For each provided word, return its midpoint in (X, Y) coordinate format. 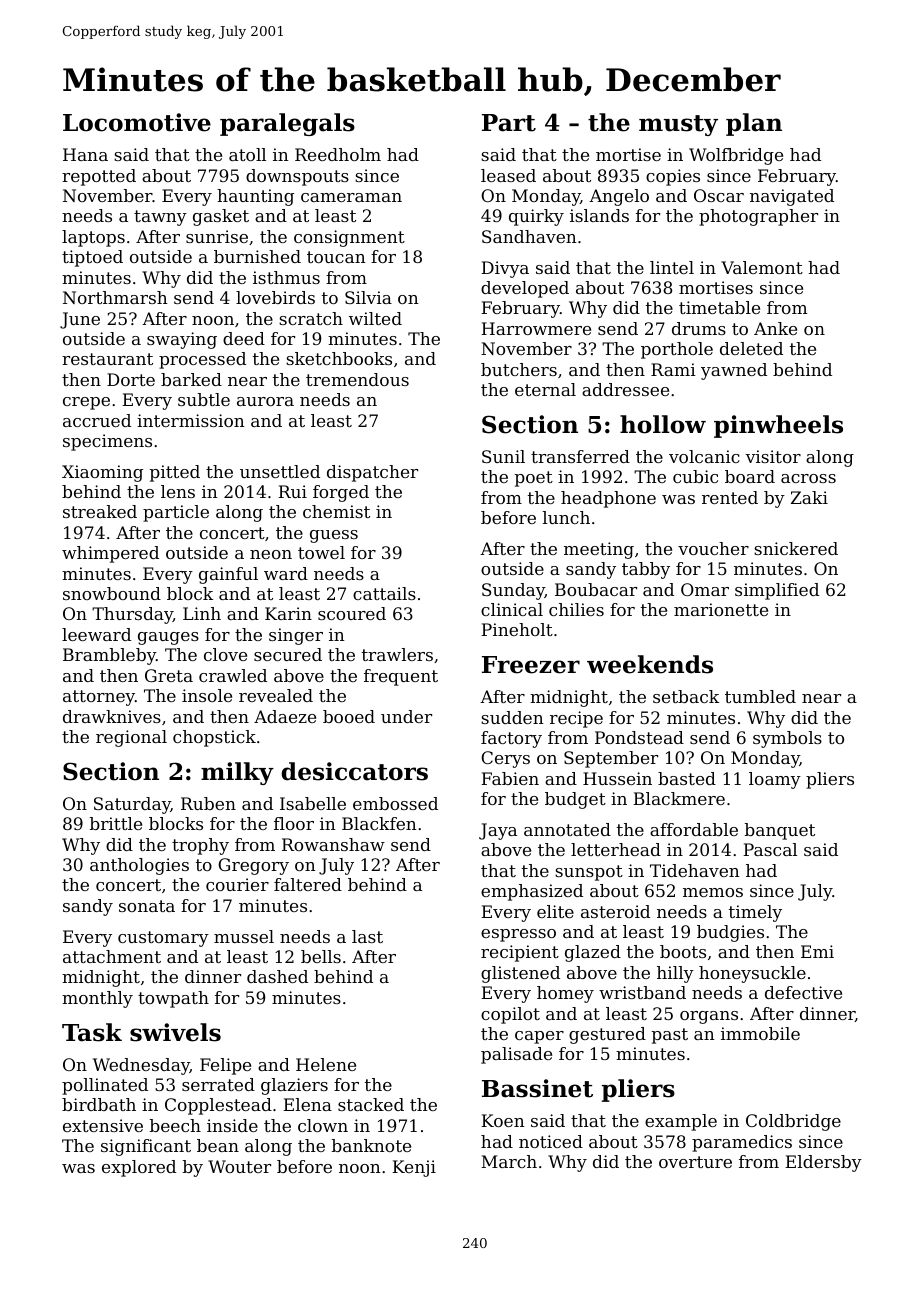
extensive (103, 1125)
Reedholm (338, 154)
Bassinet (537, 1088)
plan (754, 124)
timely (755, 913)
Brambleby (109, 656)
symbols (787, 739)
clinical (512, 609)
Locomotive (137, 122)
